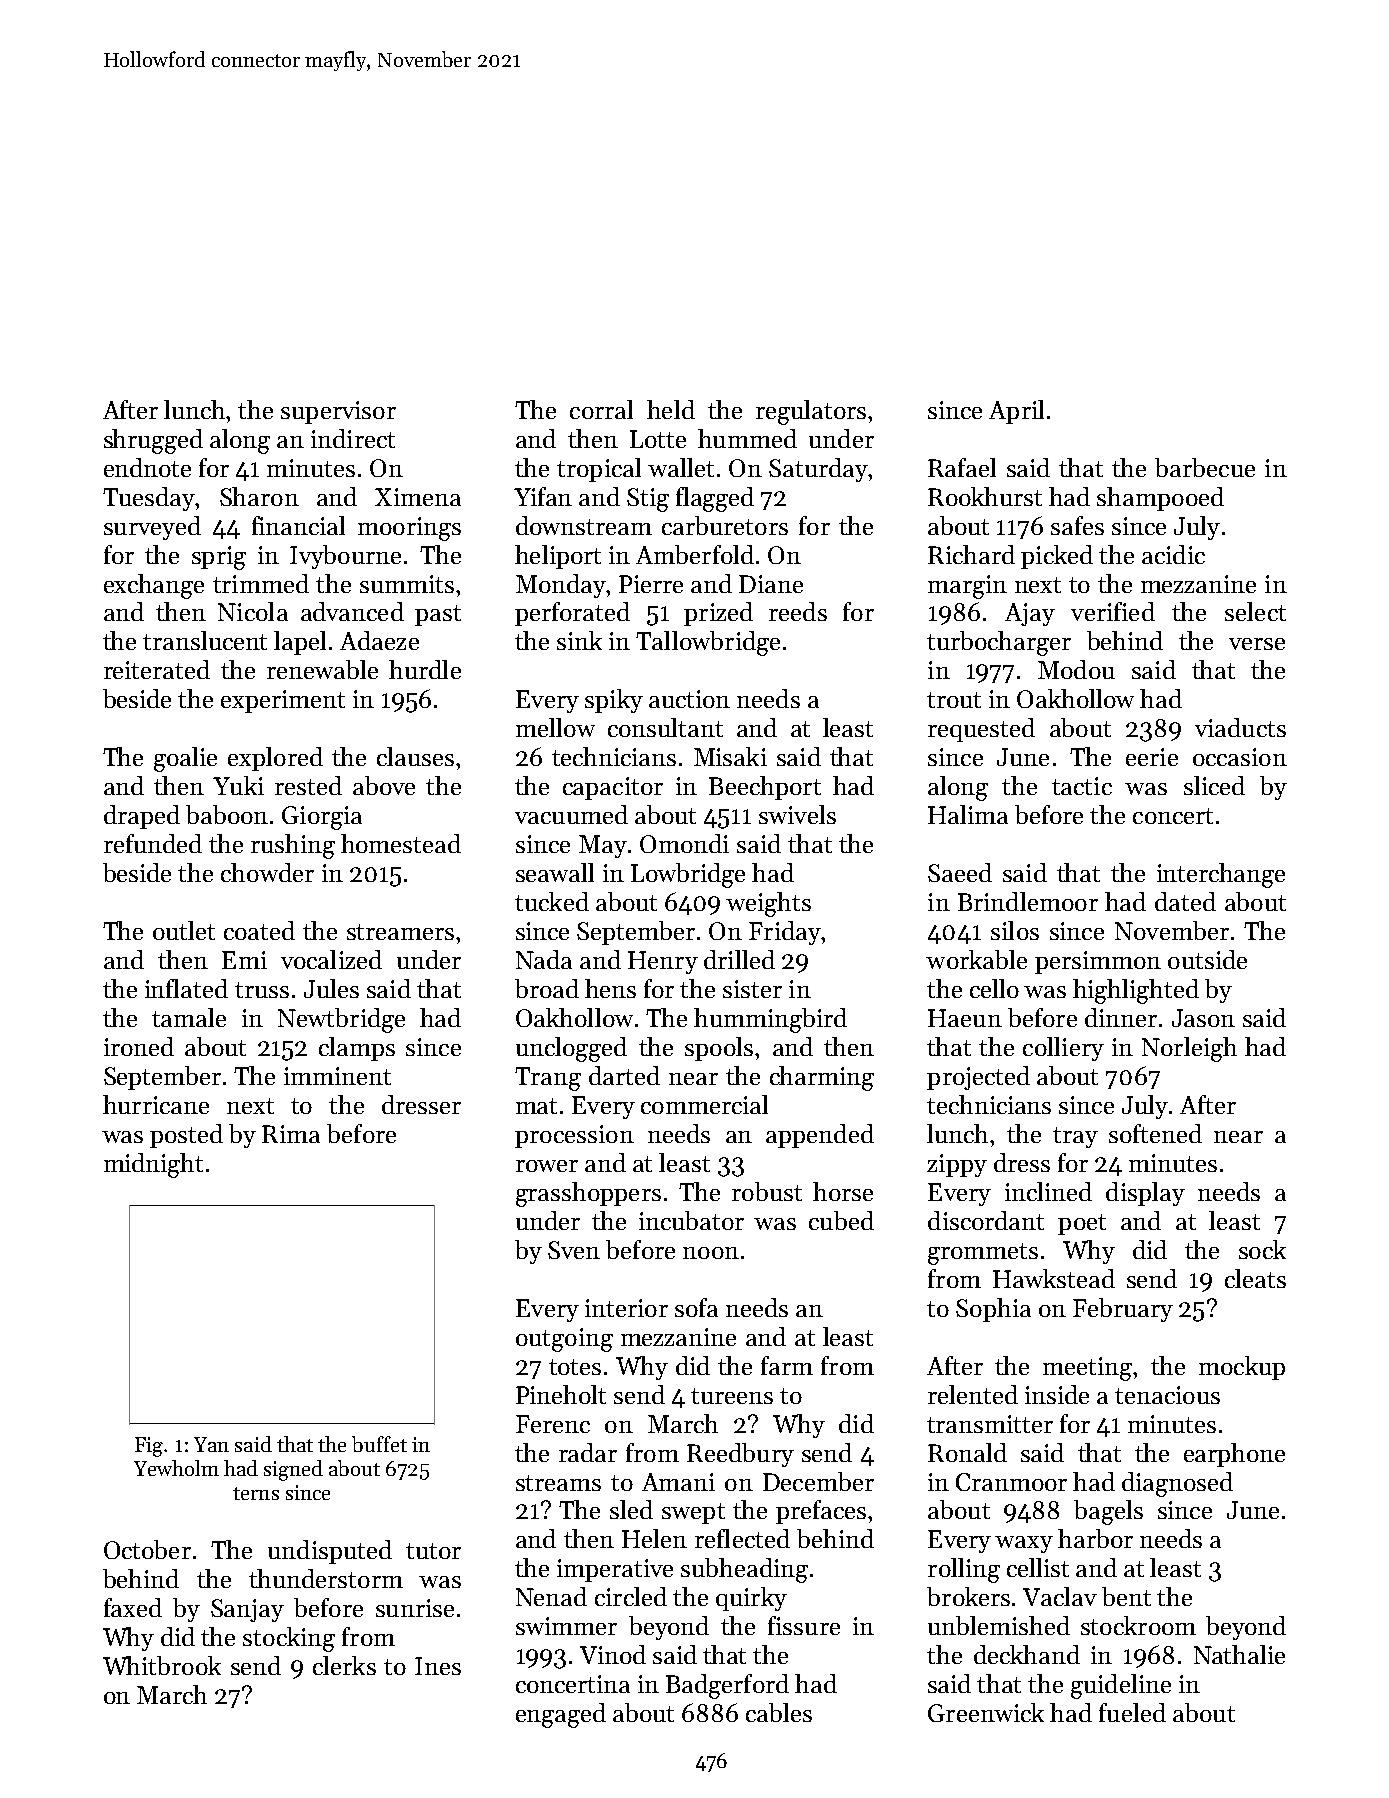  I want to click on totes, so click(575, 1367).
